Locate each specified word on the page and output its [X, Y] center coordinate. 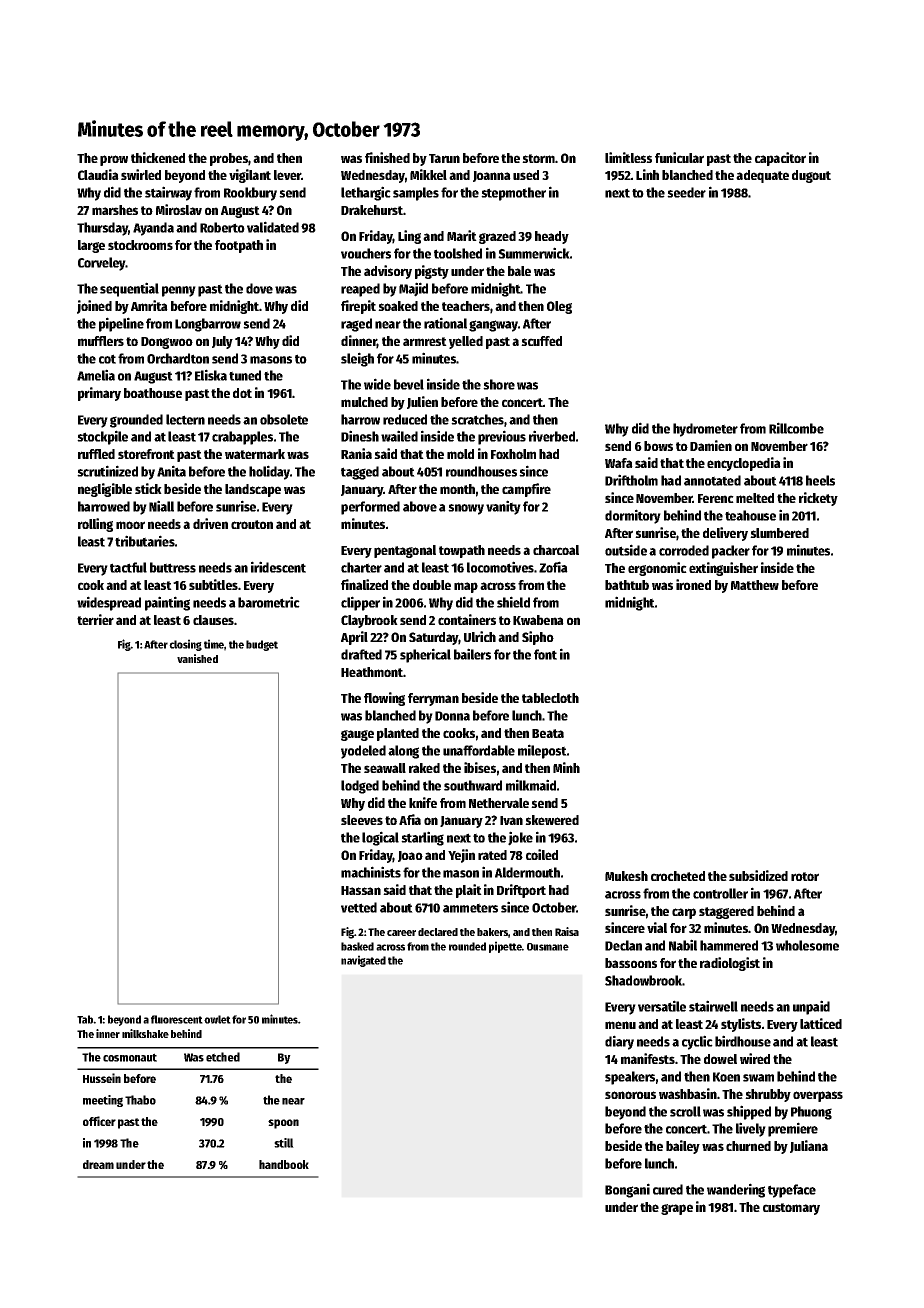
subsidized [758, 875]
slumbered [779, 533]
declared [438, 932]
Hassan [361, 890]
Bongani [627, 1190]
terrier [95, 619]
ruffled [96, 454]
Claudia [98, 174]
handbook [284, 1164]
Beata [548, 733]
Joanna [492, 176]
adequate [762, 176]
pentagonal [405, 551]
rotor [805, 876]
